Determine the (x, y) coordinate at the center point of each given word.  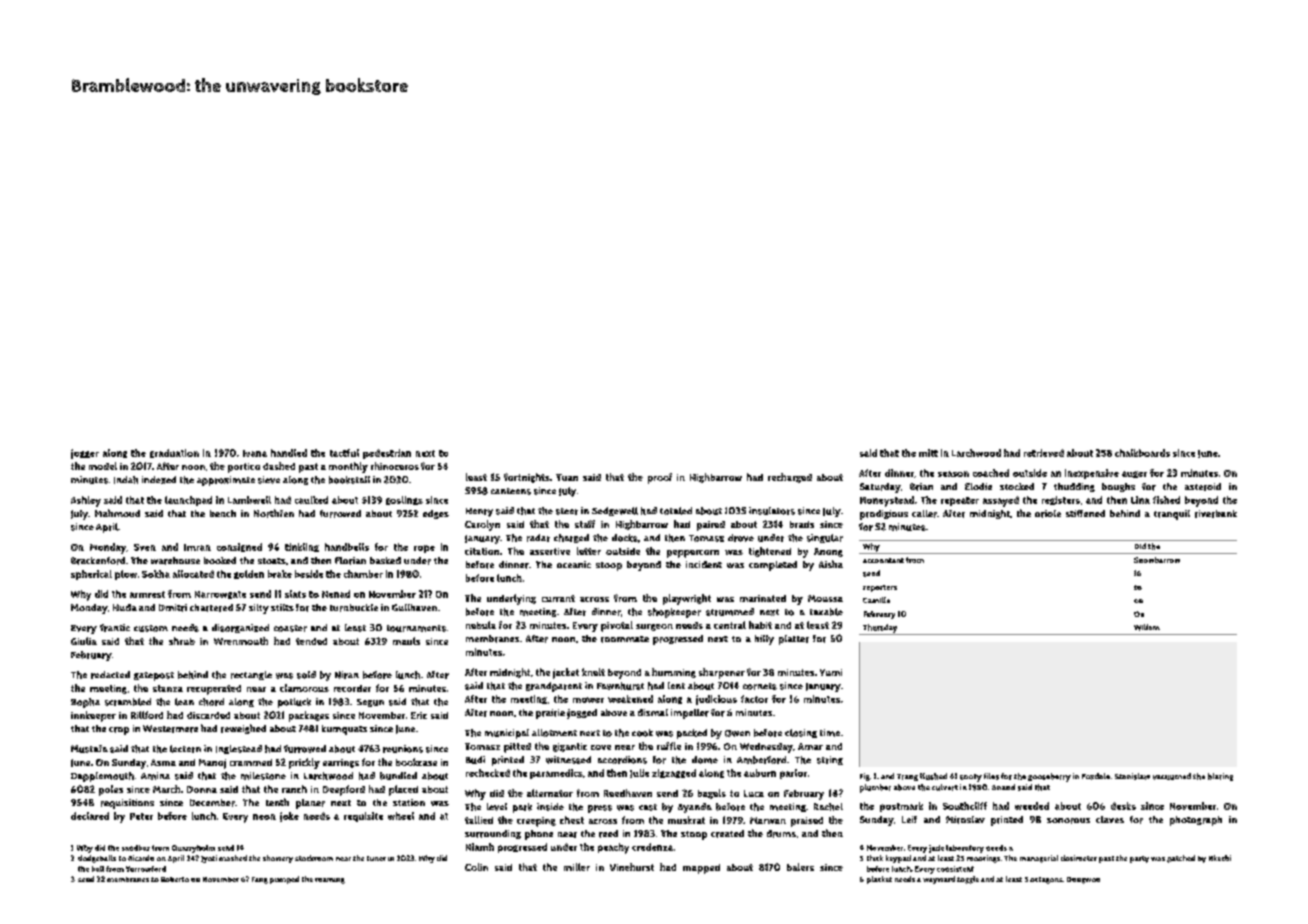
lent (676, 685)
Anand (1003, 787)
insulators (772, 511)
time (830, 733)
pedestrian (387, 454)
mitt (928, 453)
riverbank (1216, 514)
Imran (197, 547)
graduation (174, 453)
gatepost (154, 676)
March (166, 789)
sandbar (136, 848)
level (497, 807)
